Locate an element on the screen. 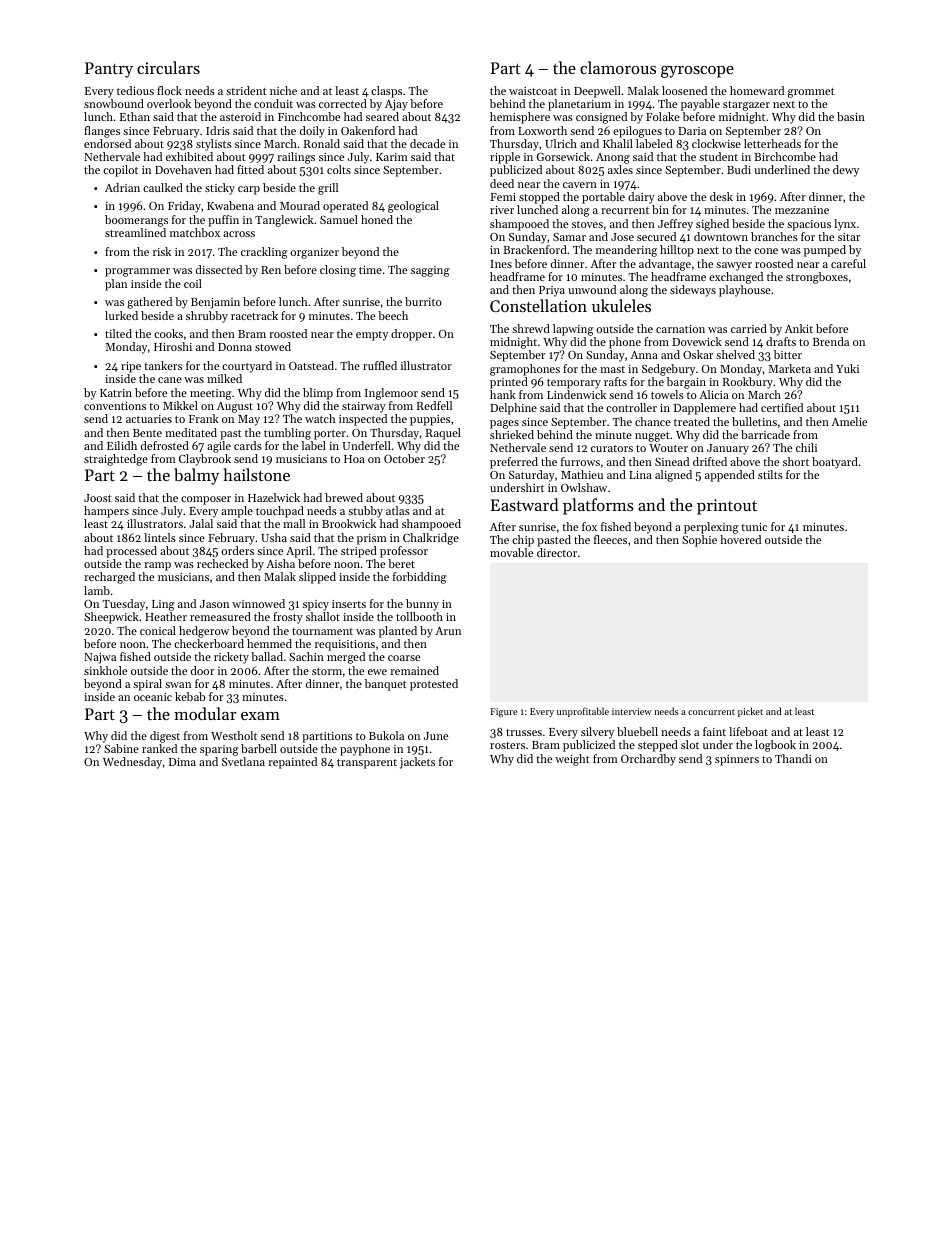 The height and width of the screenshot is (1233, 952). dewy is located at coordinates (846, 171).
